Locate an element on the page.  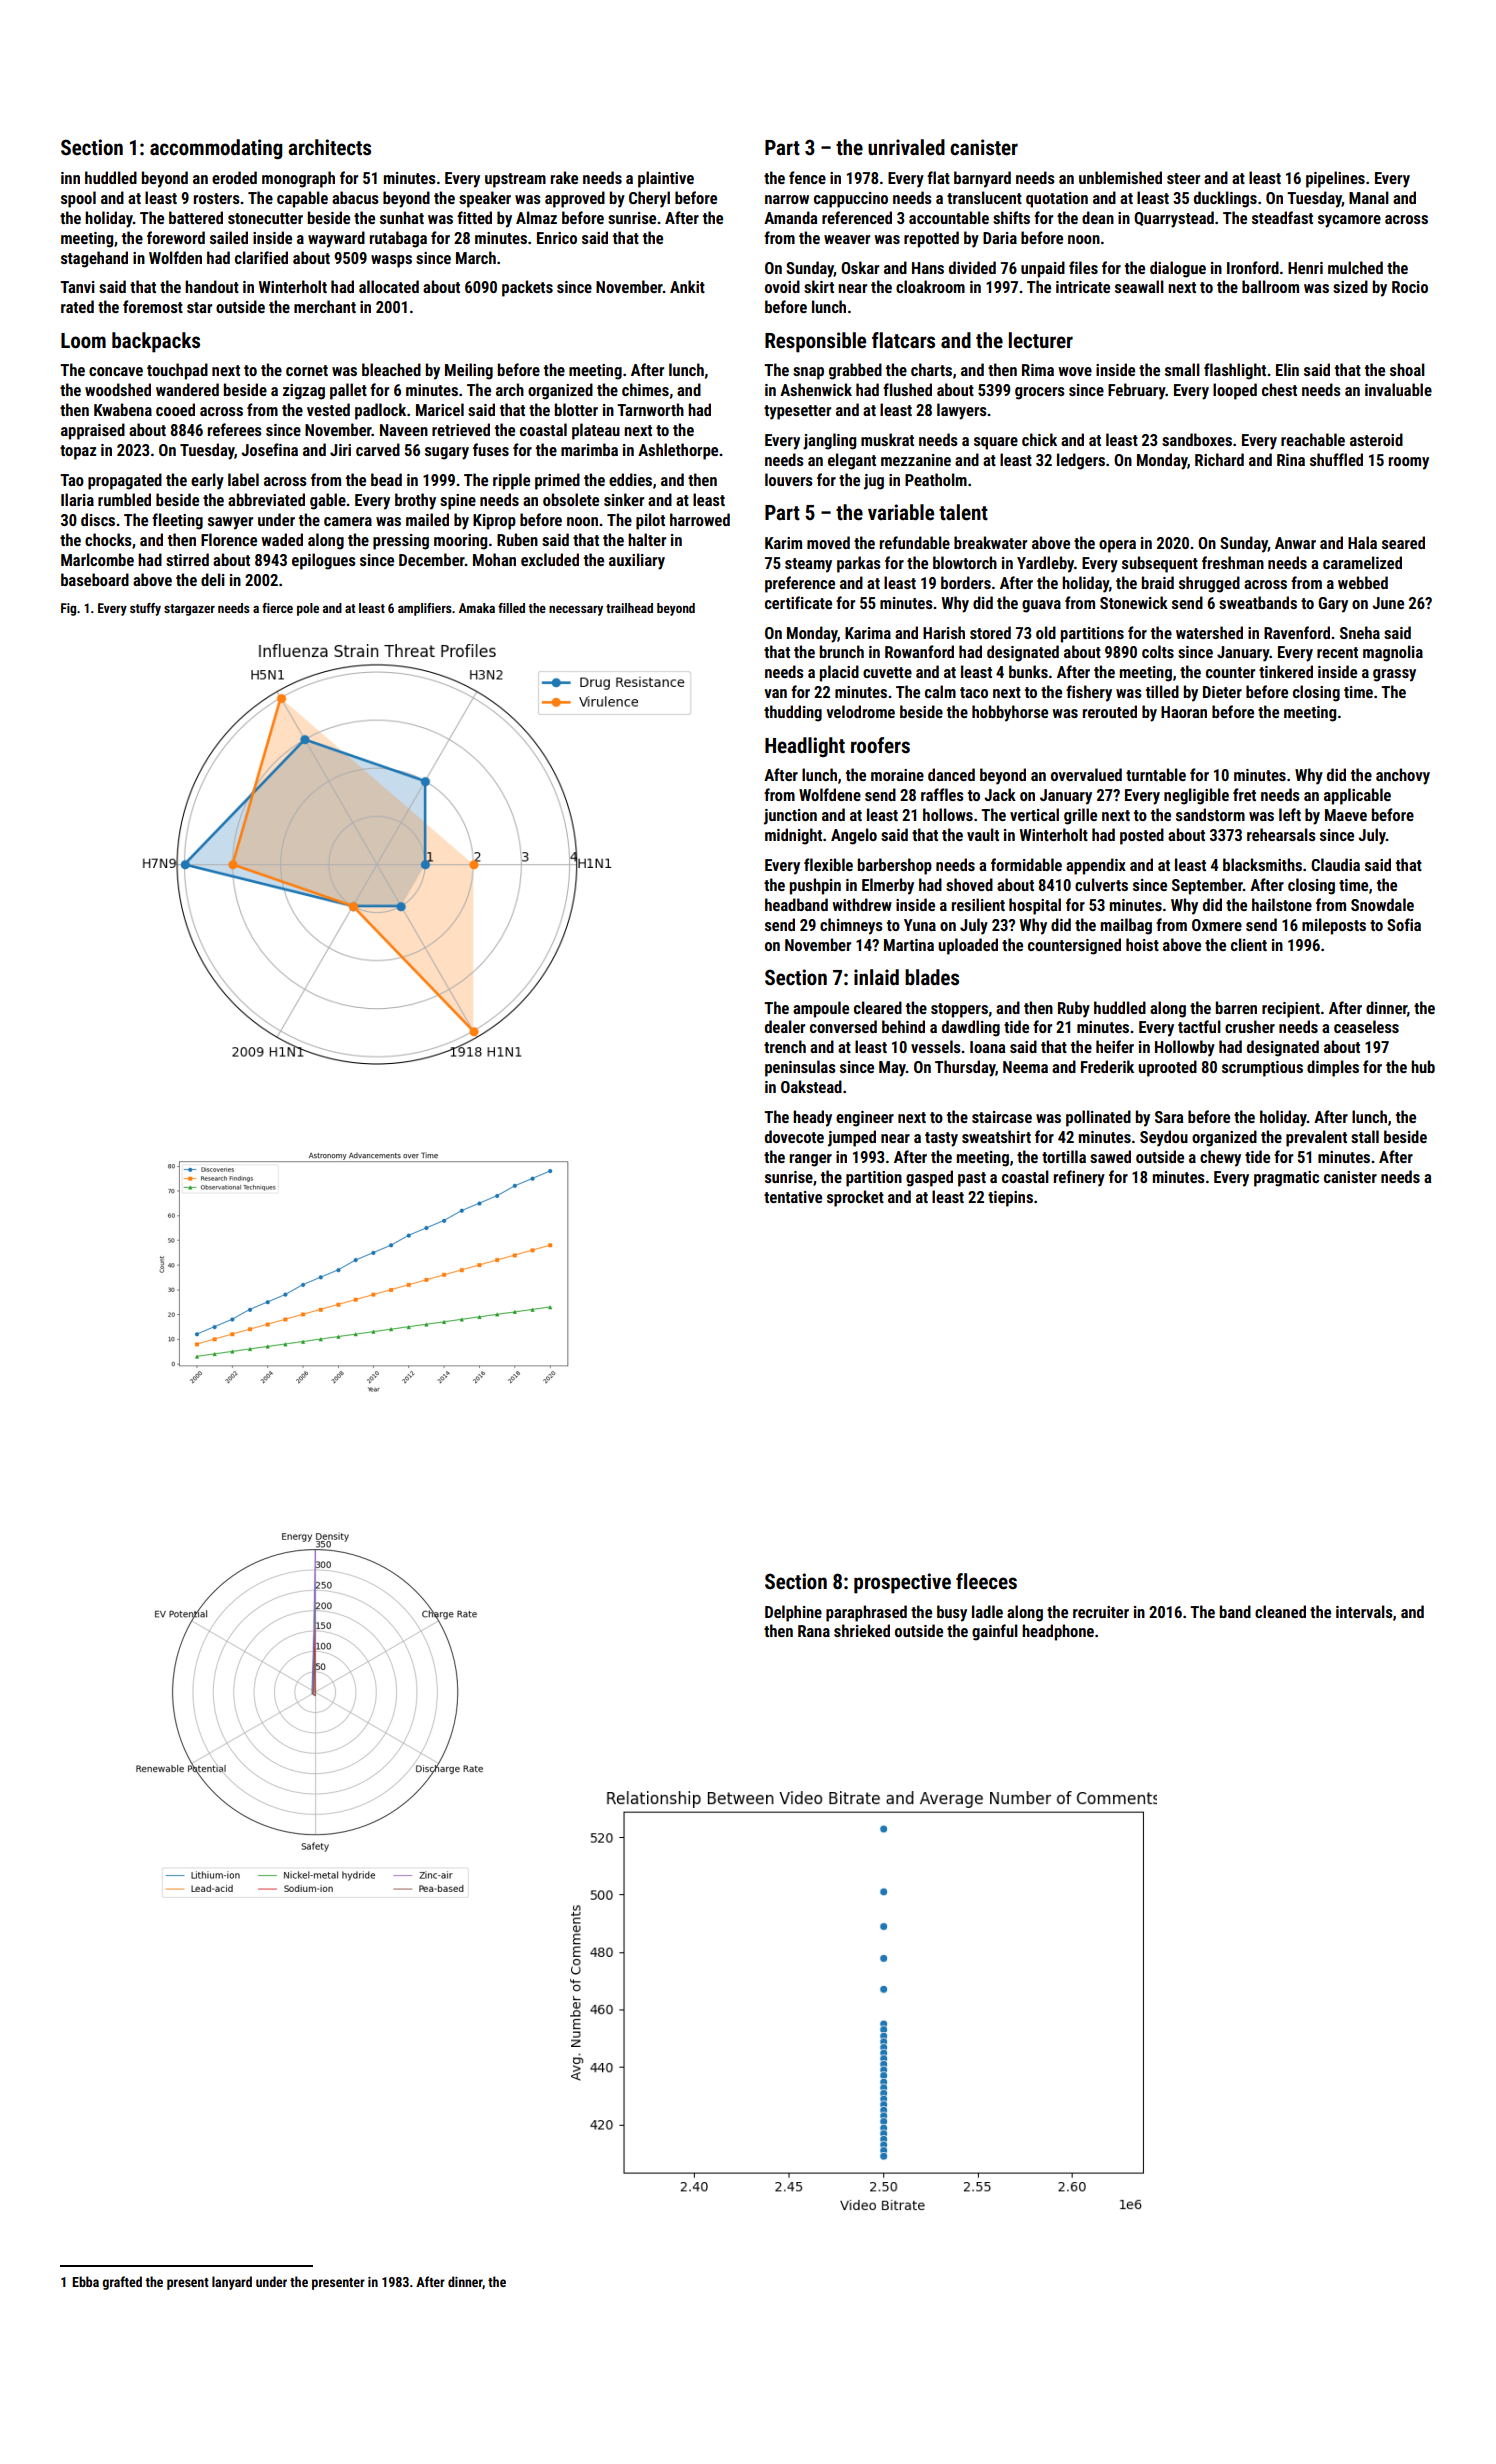
dealer is located at coordinates (785, 1026).
